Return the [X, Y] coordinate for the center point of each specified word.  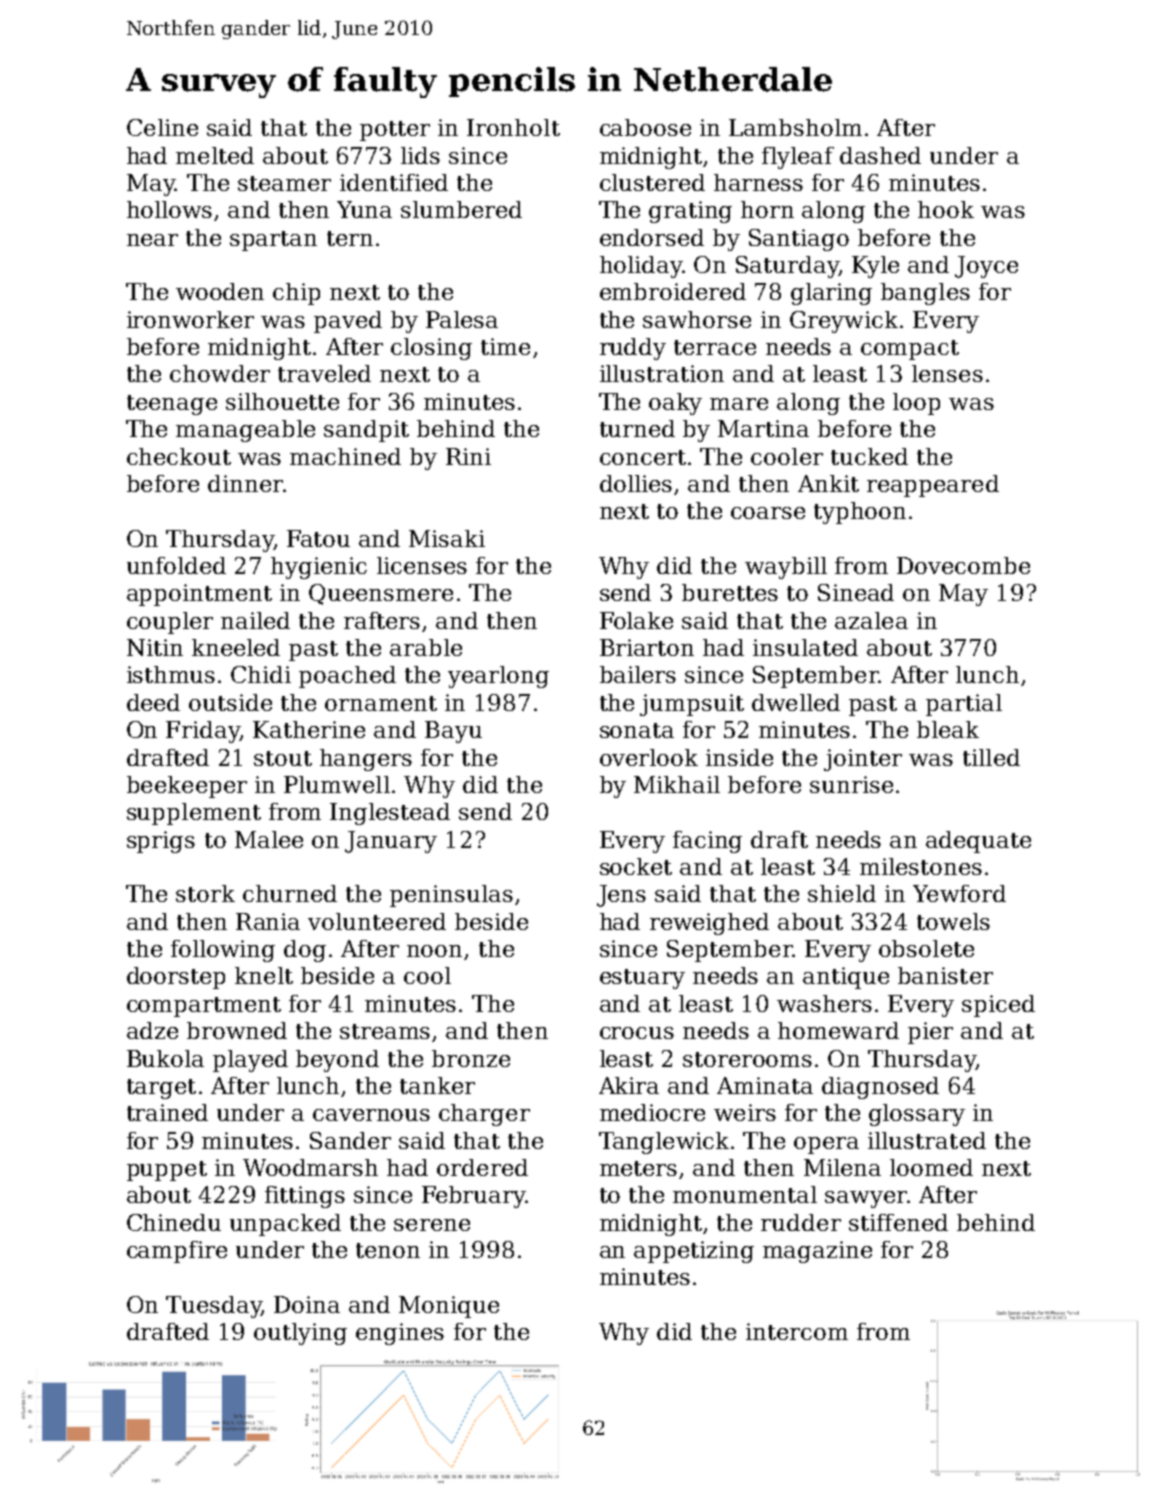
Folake [636, 620]
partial [964, 705]
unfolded [176, 565]
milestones [921, 866]
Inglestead [390, 814]
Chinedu [174, 1222]
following [223, 951]
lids [420, 155]
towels [953, 921]
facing [707, 842]
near [152, 240]
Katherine [309, 729]
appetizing [694, 1252]
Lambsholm [795, 127]
